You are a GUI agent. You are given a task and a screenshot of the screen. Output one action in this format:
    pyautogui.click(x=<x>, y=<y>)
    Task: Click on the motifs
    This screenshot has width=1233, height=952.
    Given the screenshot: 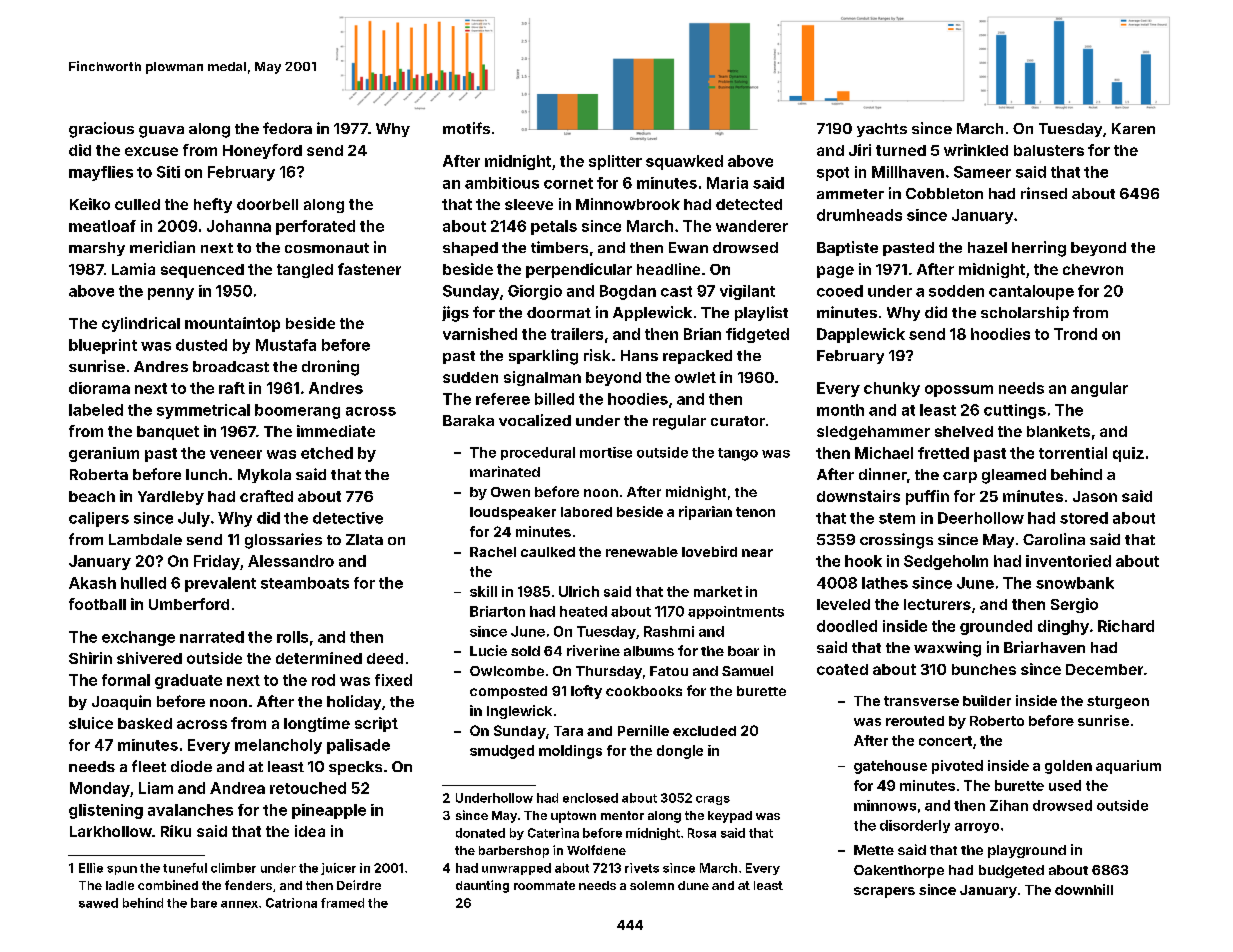 What is the action you would take?
    pyautogui.click(x=466, y=128)
